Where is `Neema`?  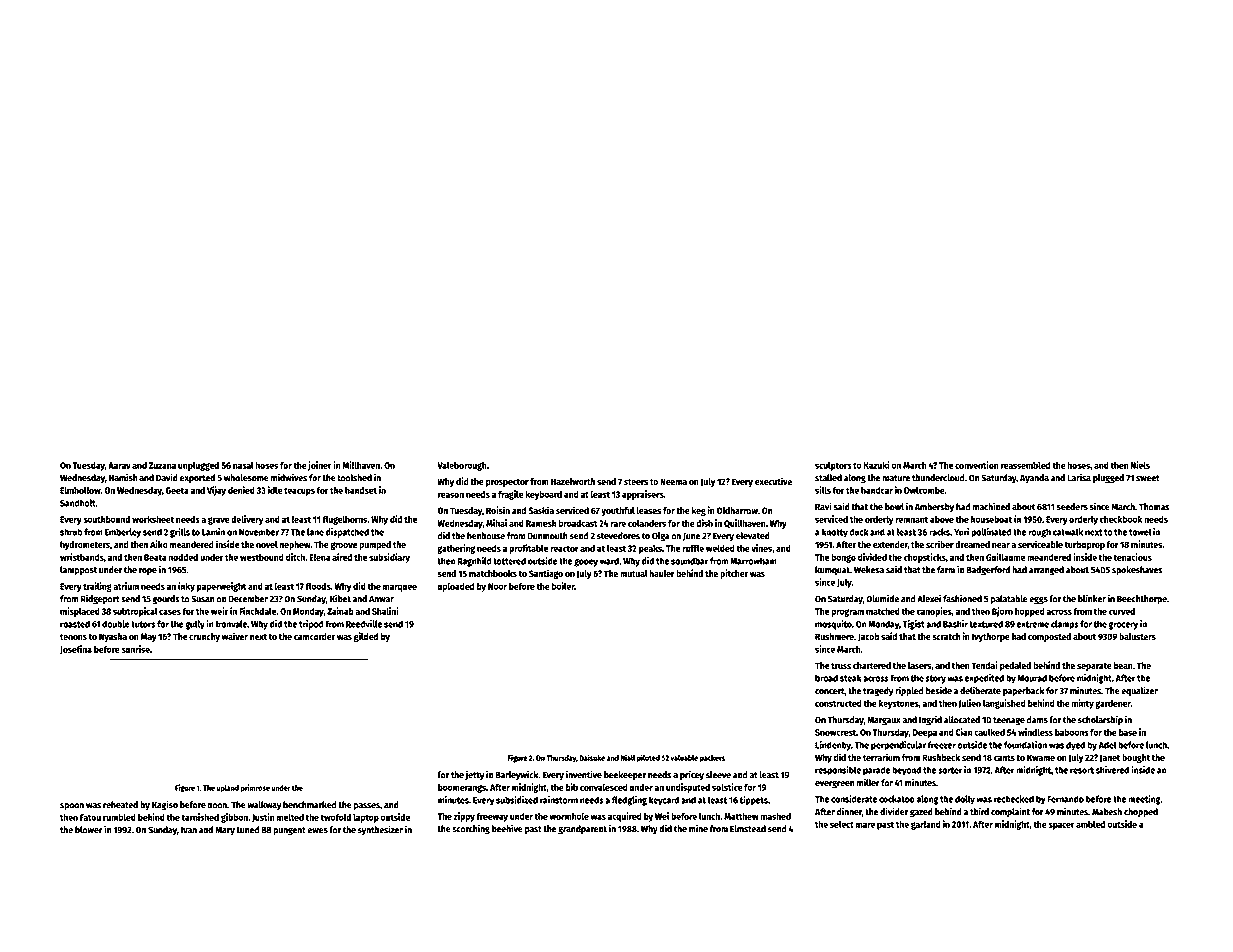 Neema is located at coordinates (673, 481).
